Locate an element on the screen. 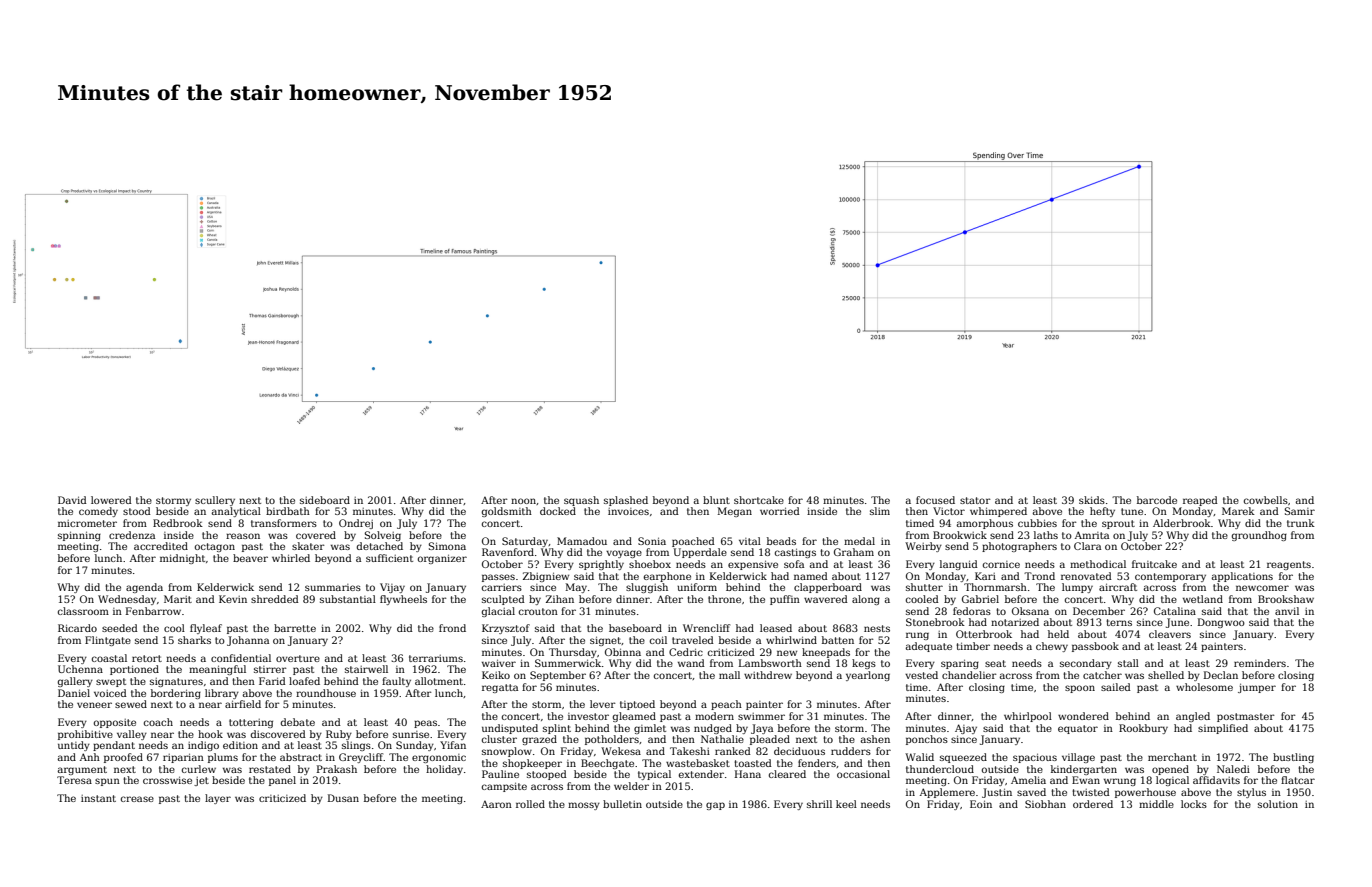  agenda is located at coordinates (144, 588).
